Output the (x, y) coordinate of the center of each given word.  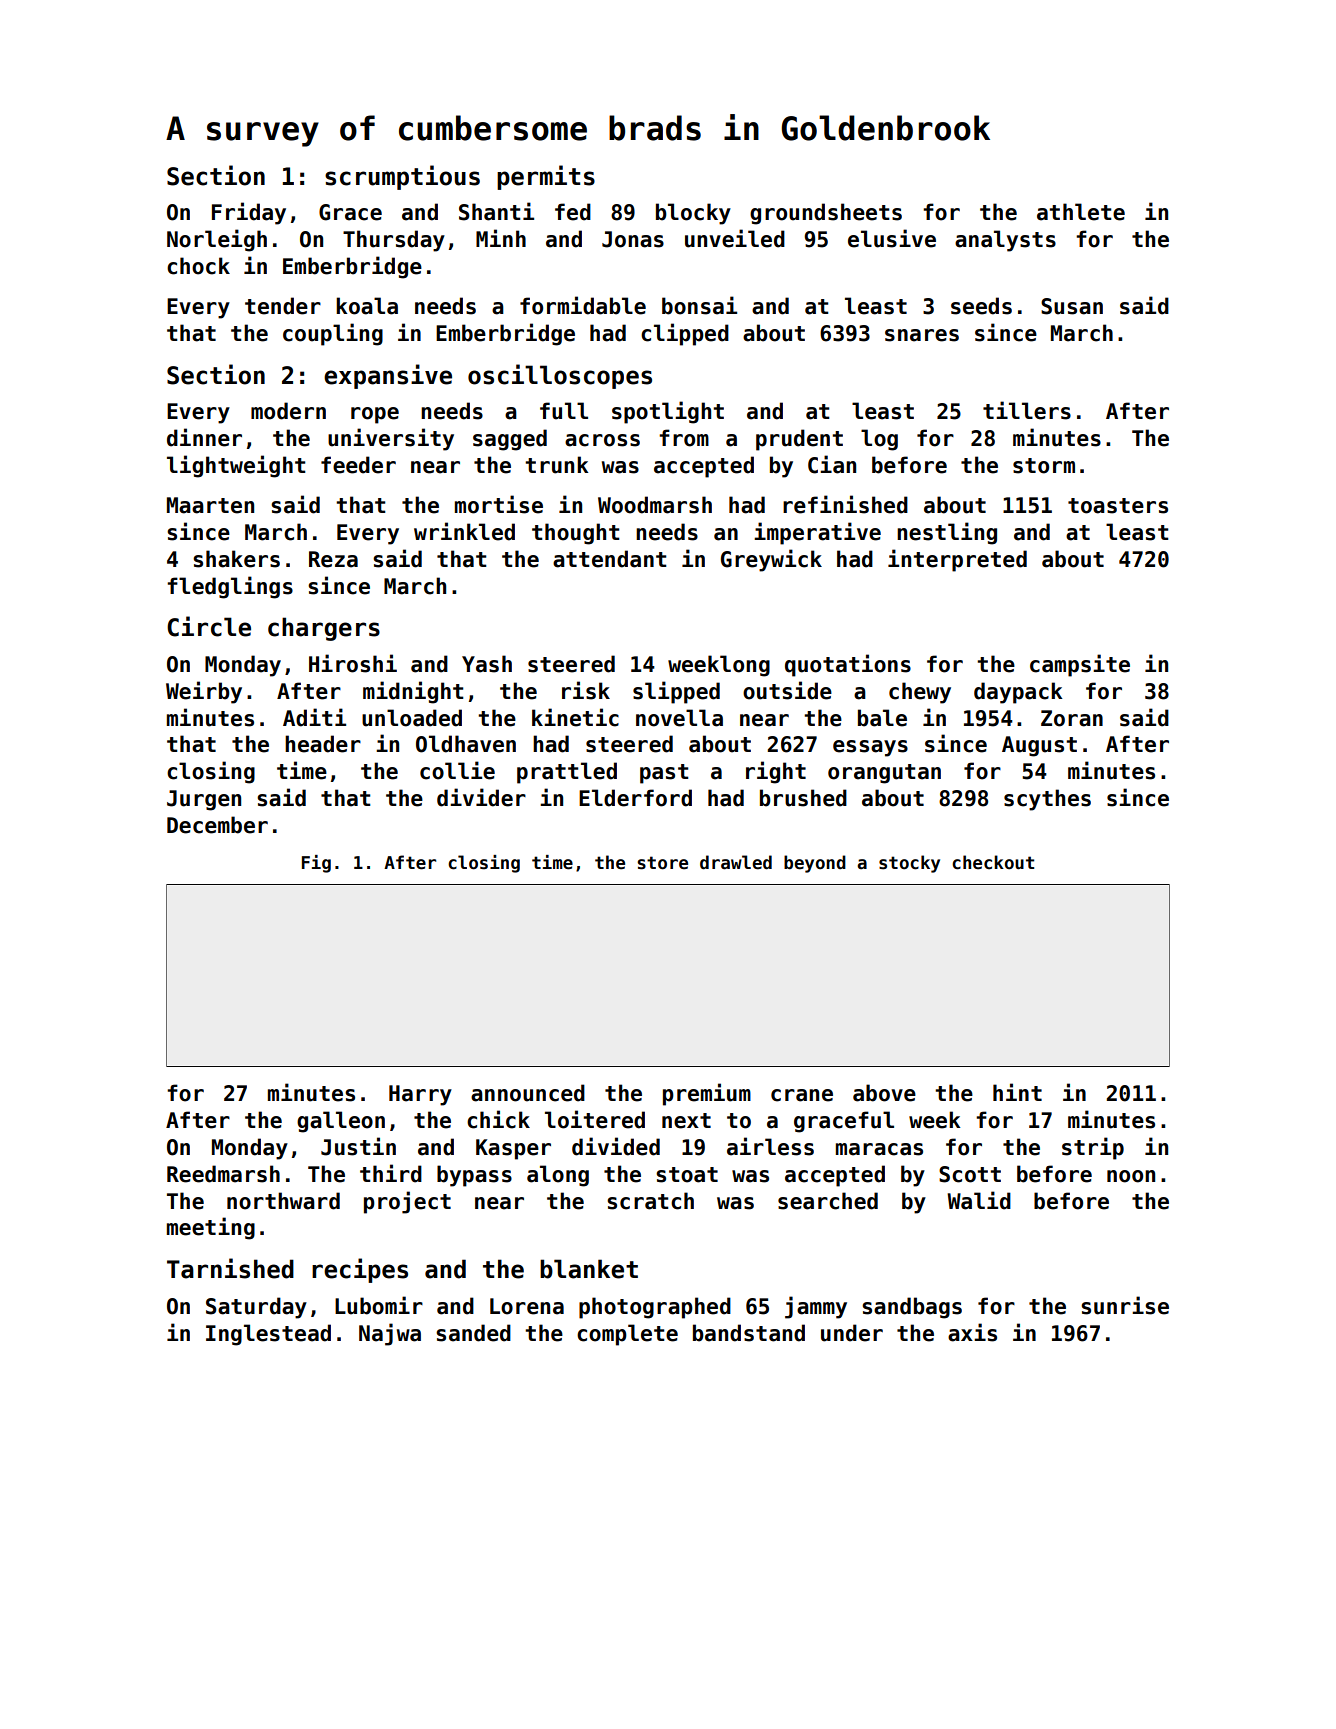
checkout (993, 862)
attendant (609, 559)
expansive (388, 376)
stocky (909, 864)
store (662, 863)
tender (283, 306)
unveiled (735, 238)
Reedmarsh (223, 1174)
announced (528, 1093)
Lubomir (379, 1305)
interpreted (957, 560)
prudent (799, 440)
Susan (1072, 306)
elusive (892, 238)
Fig (316, 864)
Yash (487, 664)
